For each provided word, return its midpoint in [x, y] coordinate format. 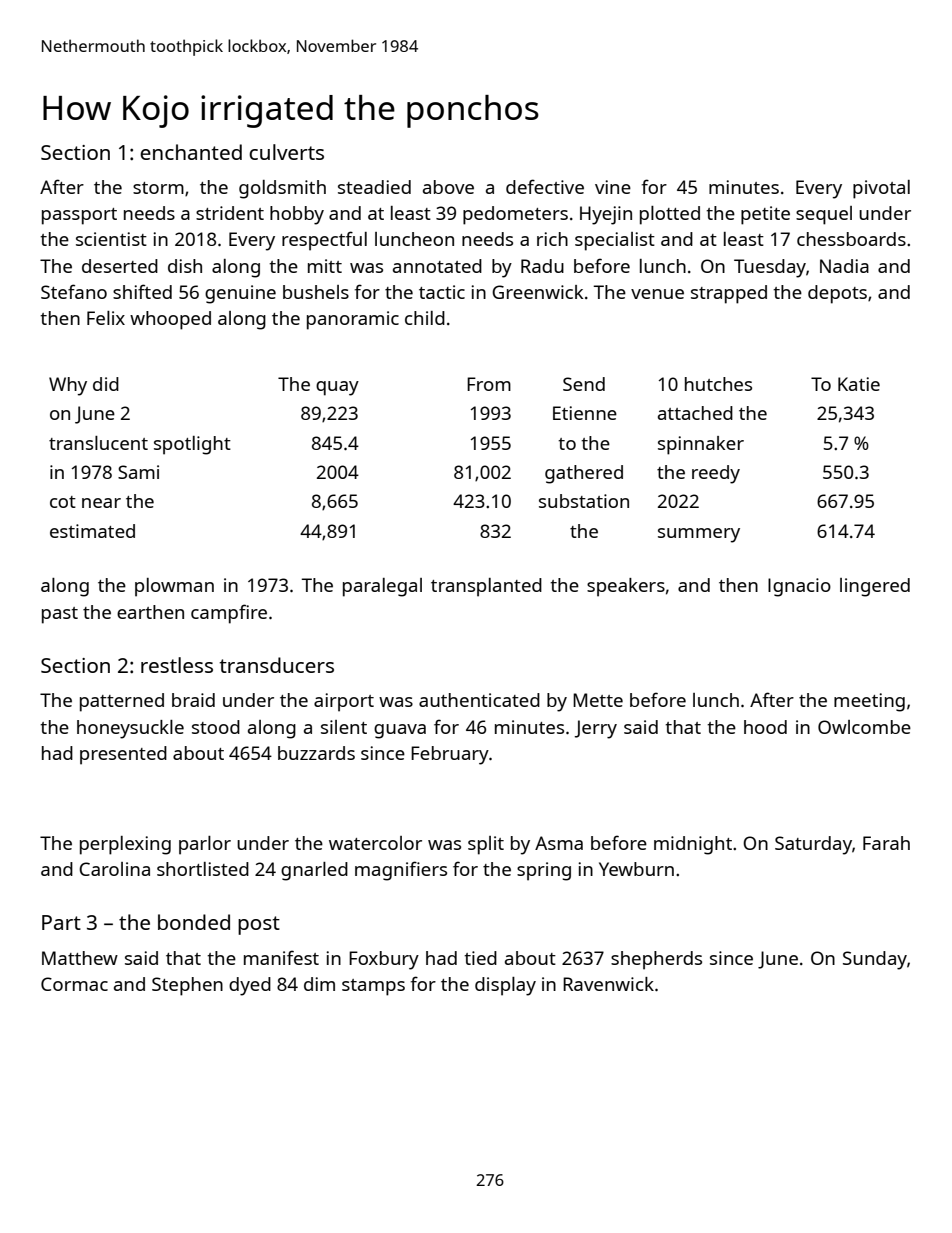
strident [230, 213]
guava [400, 731]
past [60, 615]
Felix [106, 318]
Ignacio [799, 587]
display [505, 986]
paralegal [382, 587]
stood [216, 727]
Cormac [74, 984]
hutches [718, 384]
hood [765, 727]
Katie [859, 384]
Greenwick [537, 292]
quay [337, 388]
